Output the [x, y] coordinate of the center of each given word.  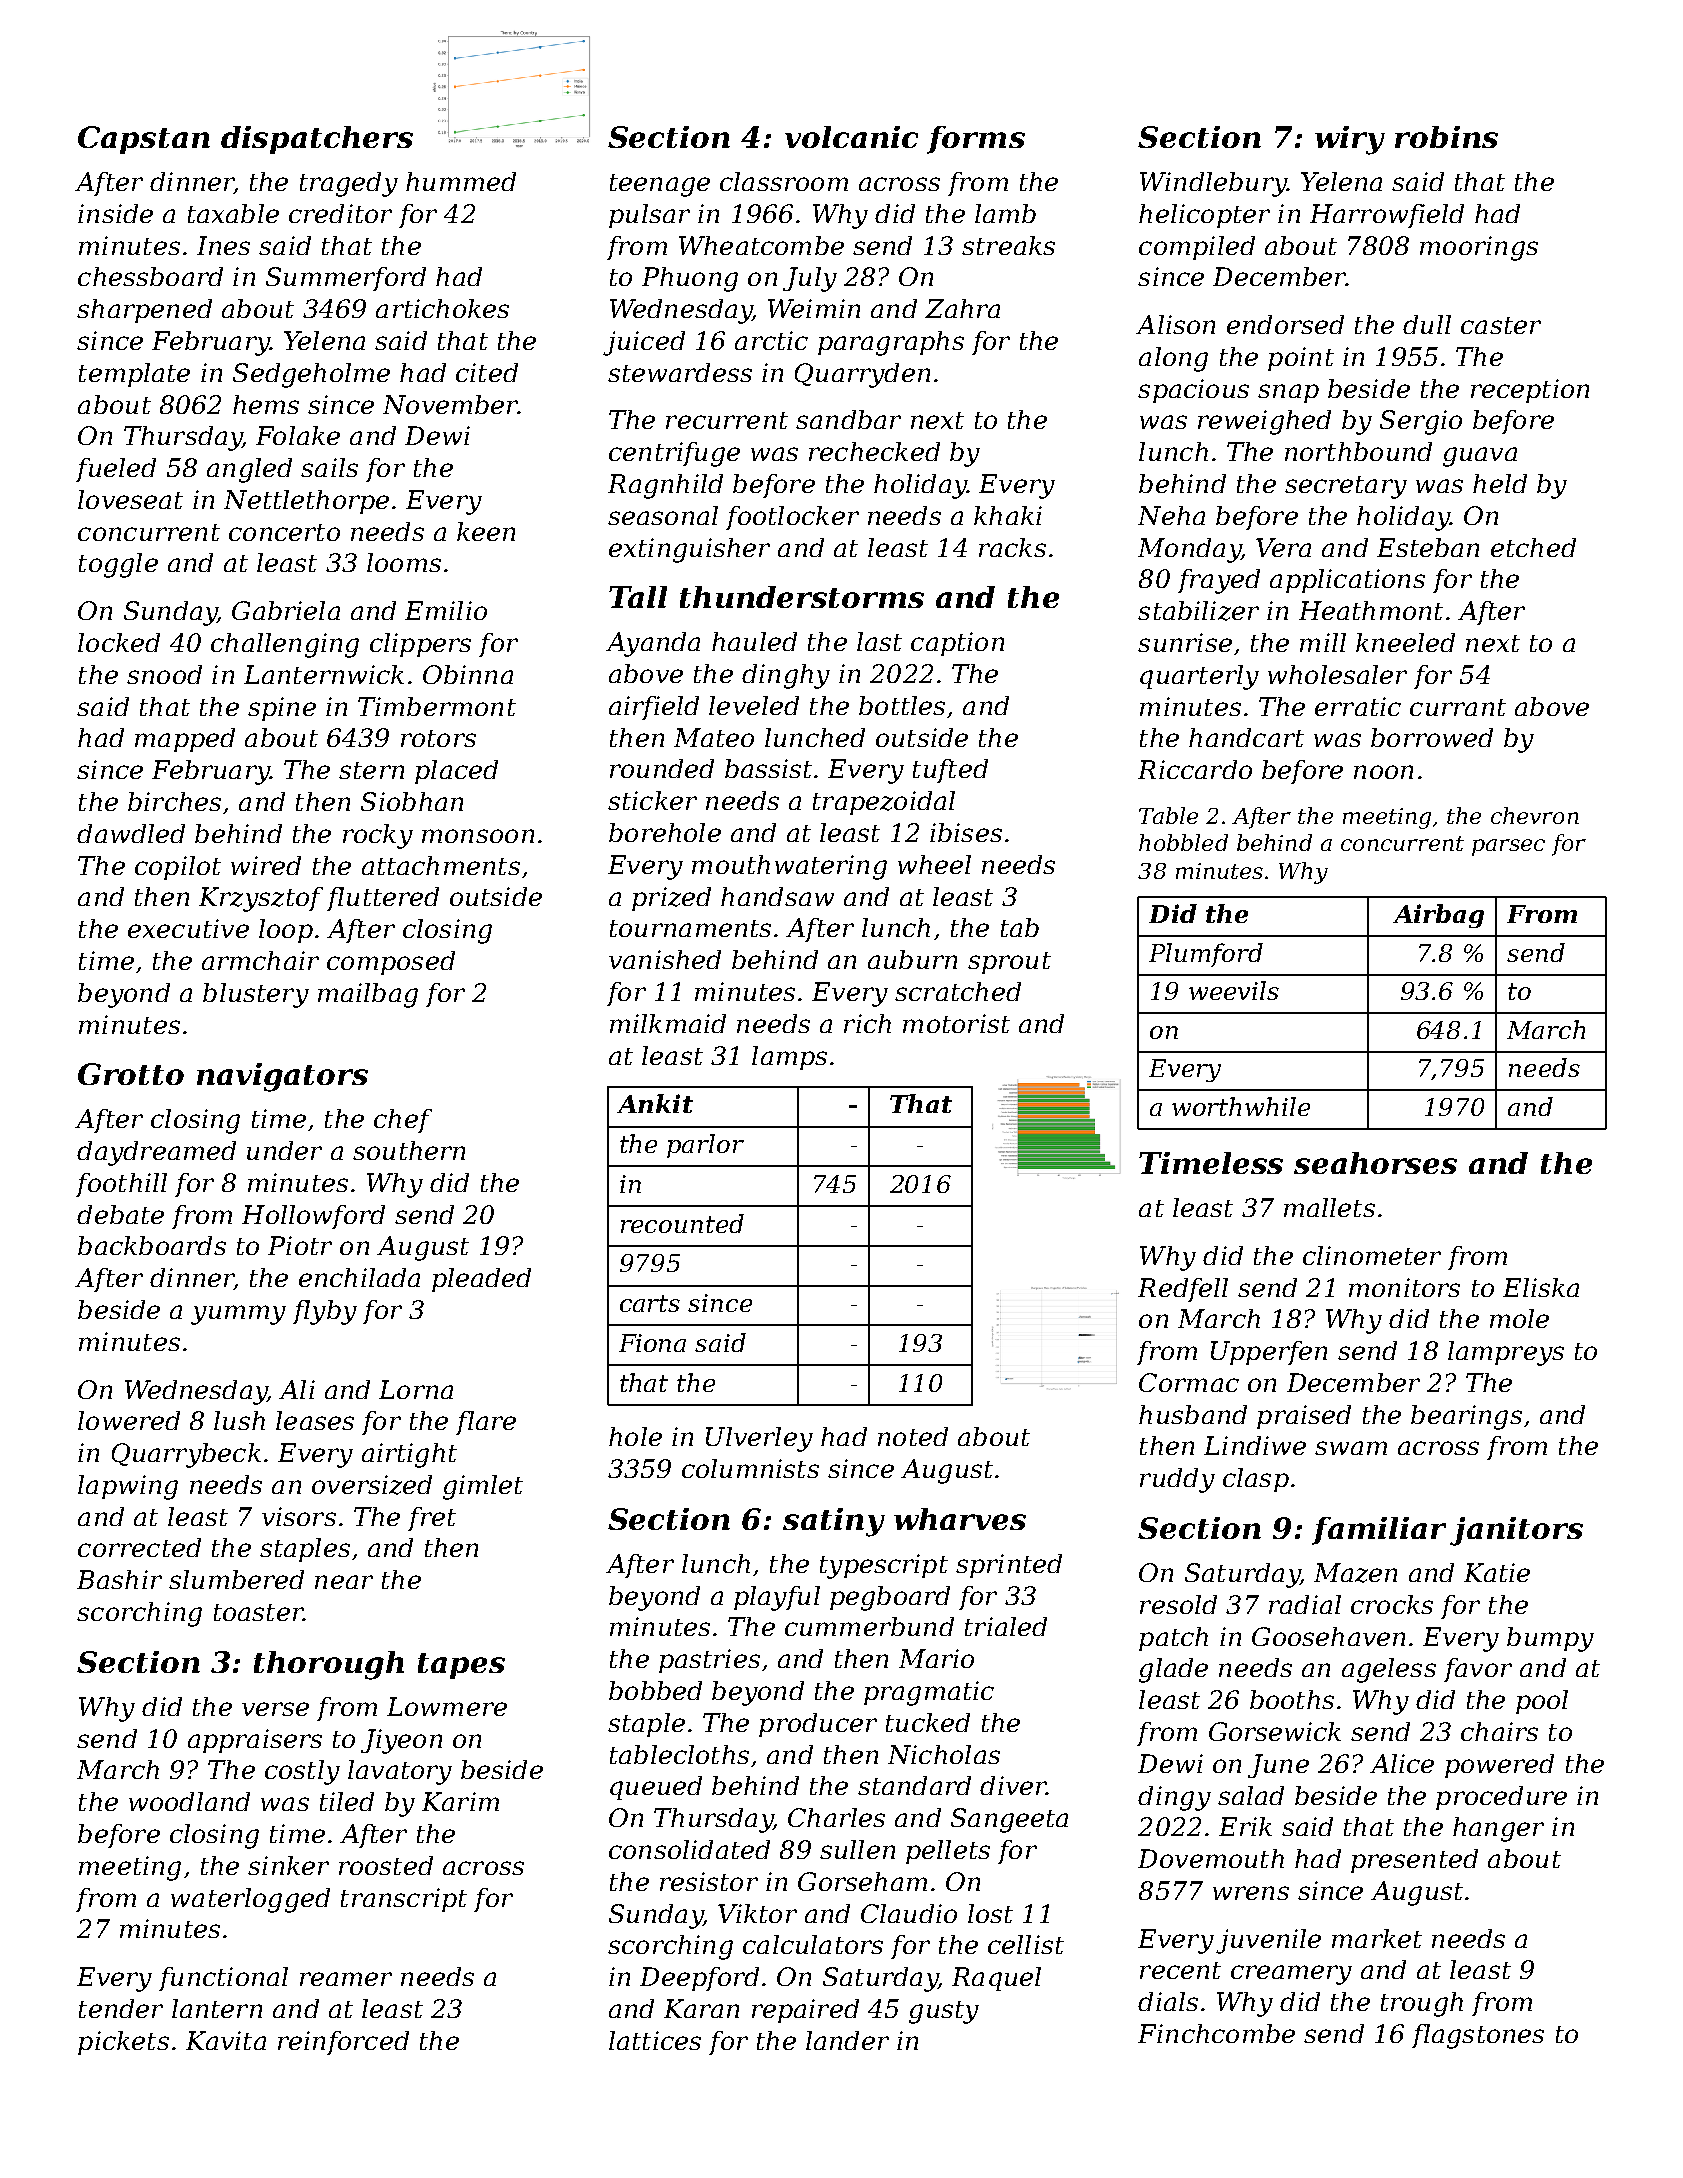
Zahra [962, 308]
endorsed [1285, 324]
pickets [123, 2043]
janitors [1516, 1531]
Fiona [652, 1343]
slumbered [236, 1579]
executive [188, 928]
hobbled [1183, 842]
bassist [768, 768]
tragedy [349, 184]
